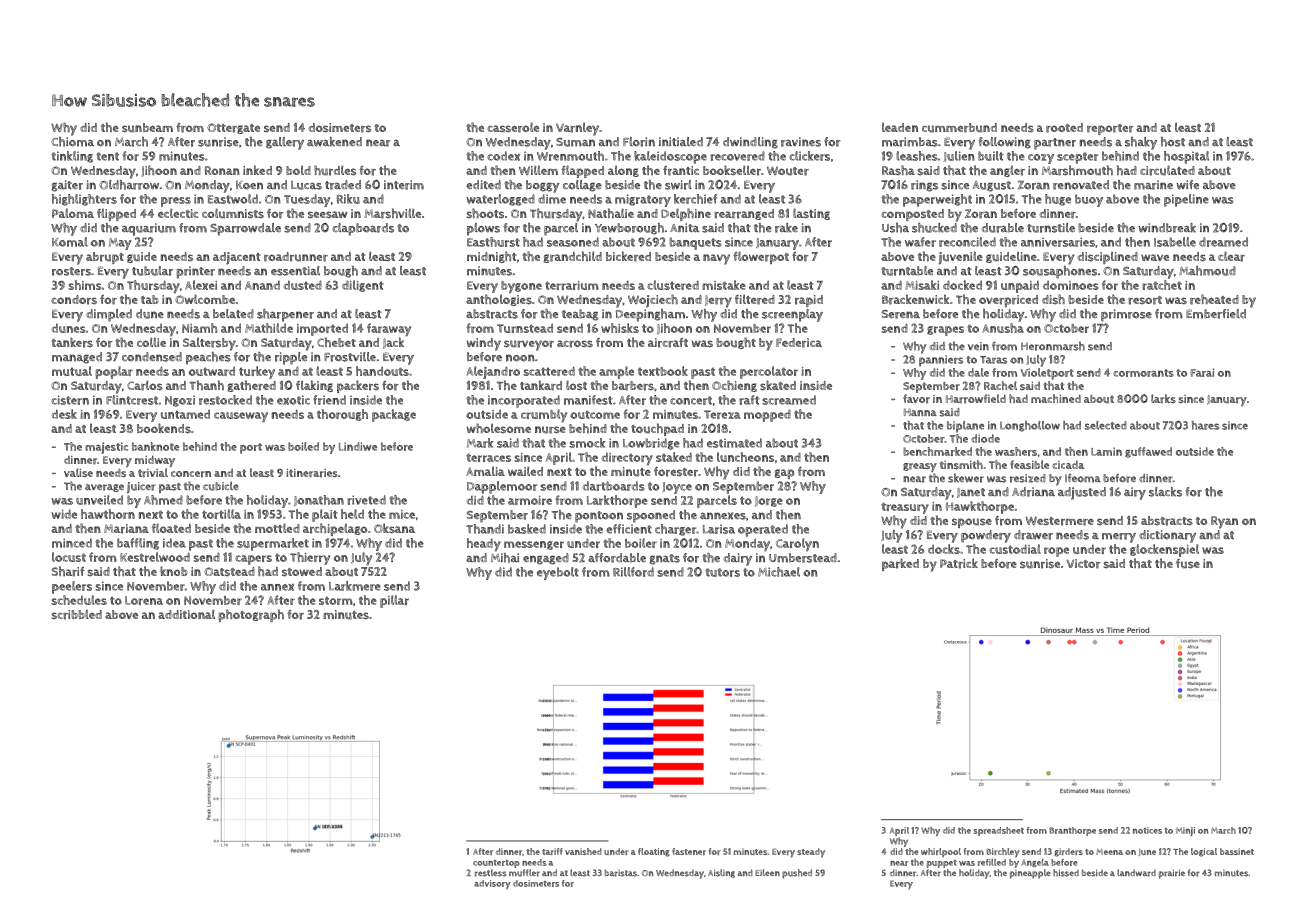 The height and width of the image is (924, 1308). I want to click on cormorants, so click(1143, 373).
